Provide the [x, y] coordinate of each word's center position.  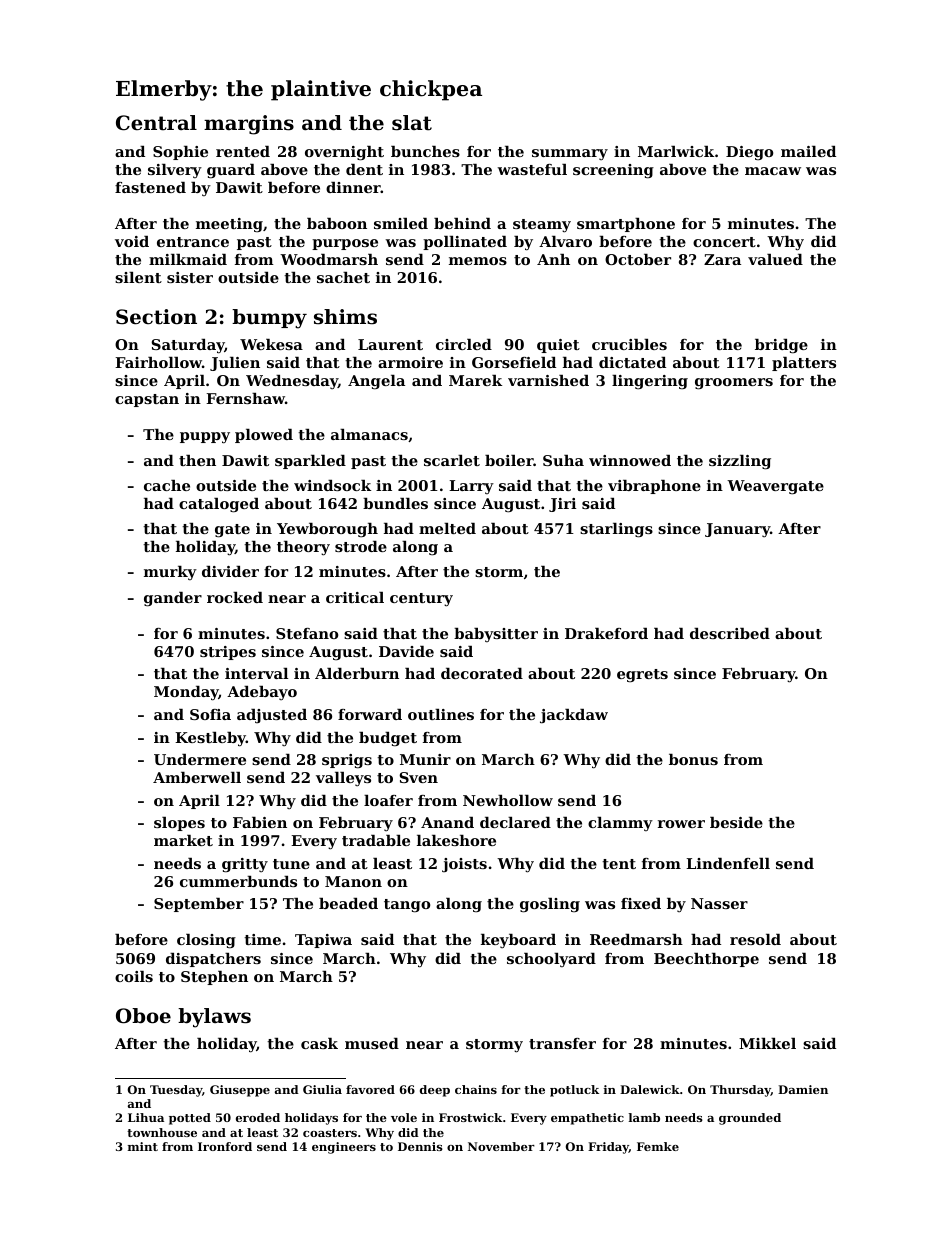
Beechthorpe [706, 960]
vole [404, 1117]
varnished [548, 380]
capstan [147, 400]
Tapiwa [323, 941]
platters [804, 364]
